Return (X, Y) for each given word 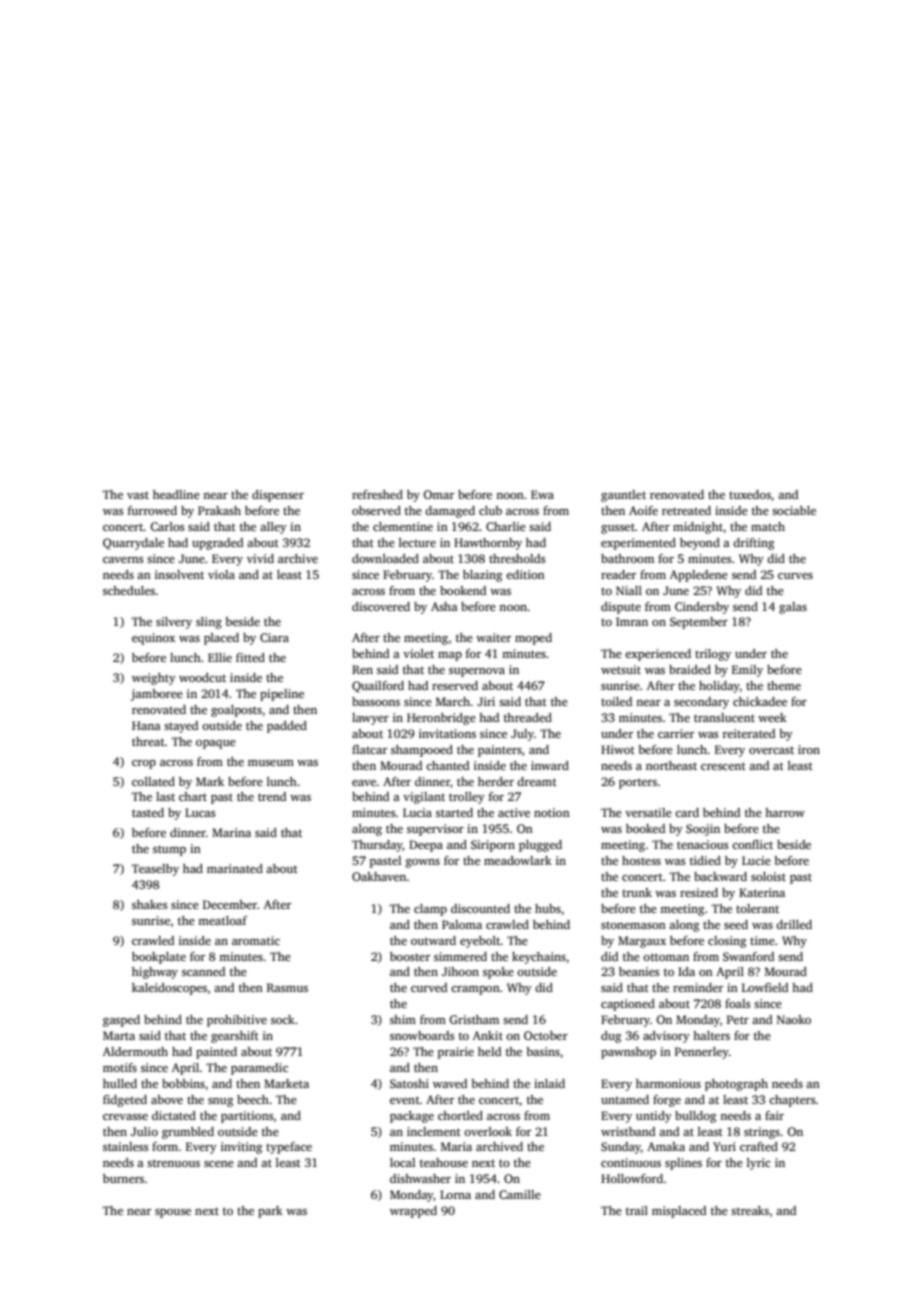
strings (762, 1133)
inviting (241, 1148)
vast (138, 495)
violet (418, 653)
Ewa (542, 494)
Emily (747, 671)
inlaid (549, 1083)
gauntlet (623, 496)
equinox (153, 639)
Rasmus (287, 987)
